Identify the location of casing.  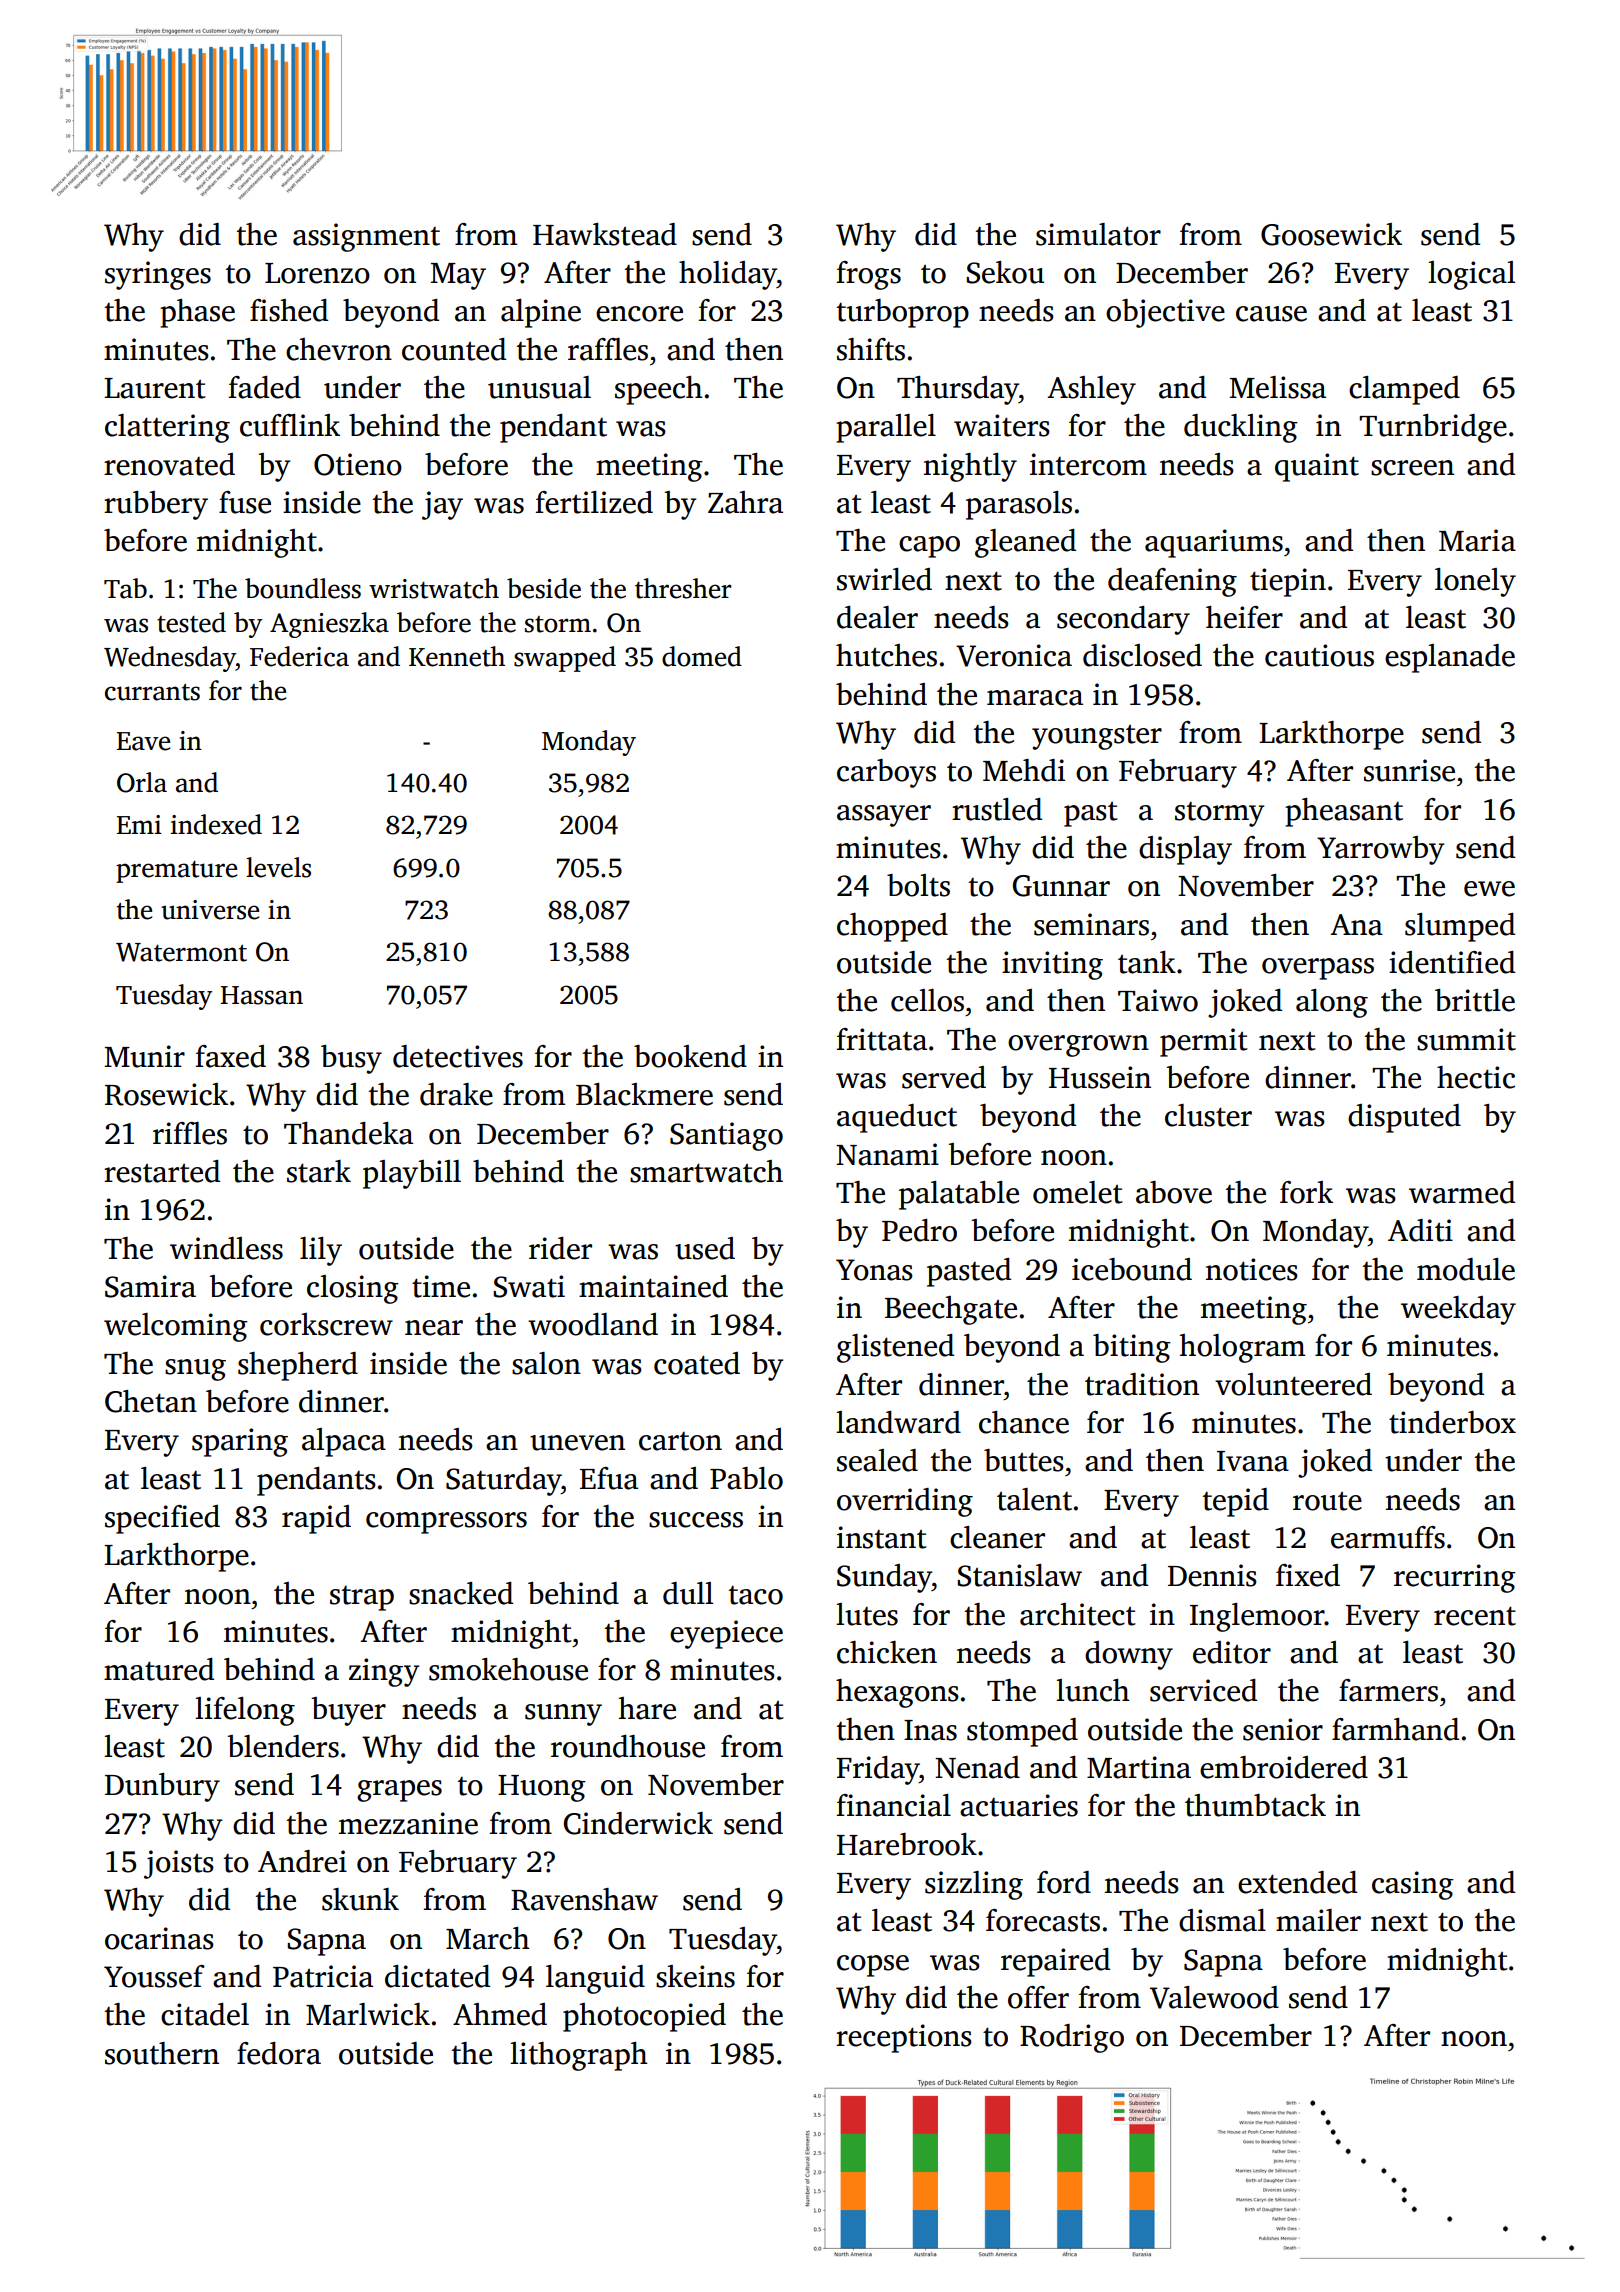
(1413, 1885).
